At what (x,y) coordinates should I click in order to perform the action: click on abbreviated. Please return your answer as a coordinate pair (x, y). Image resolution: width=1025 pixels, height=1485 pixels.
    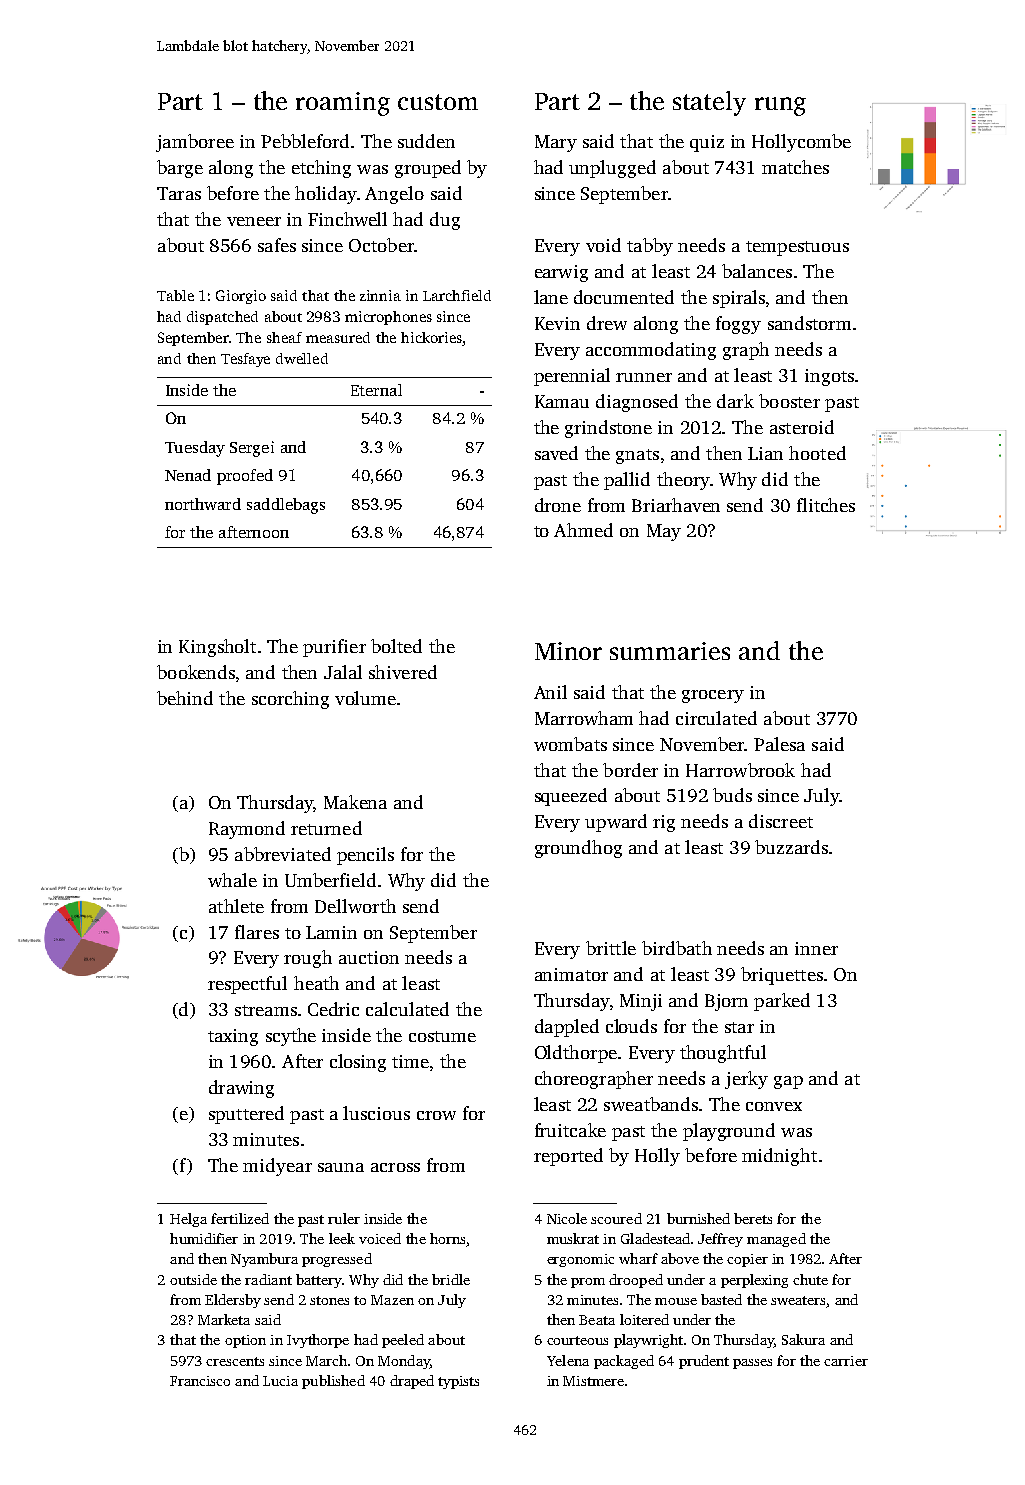
    Looking at the image, I should click on (283, 854).
